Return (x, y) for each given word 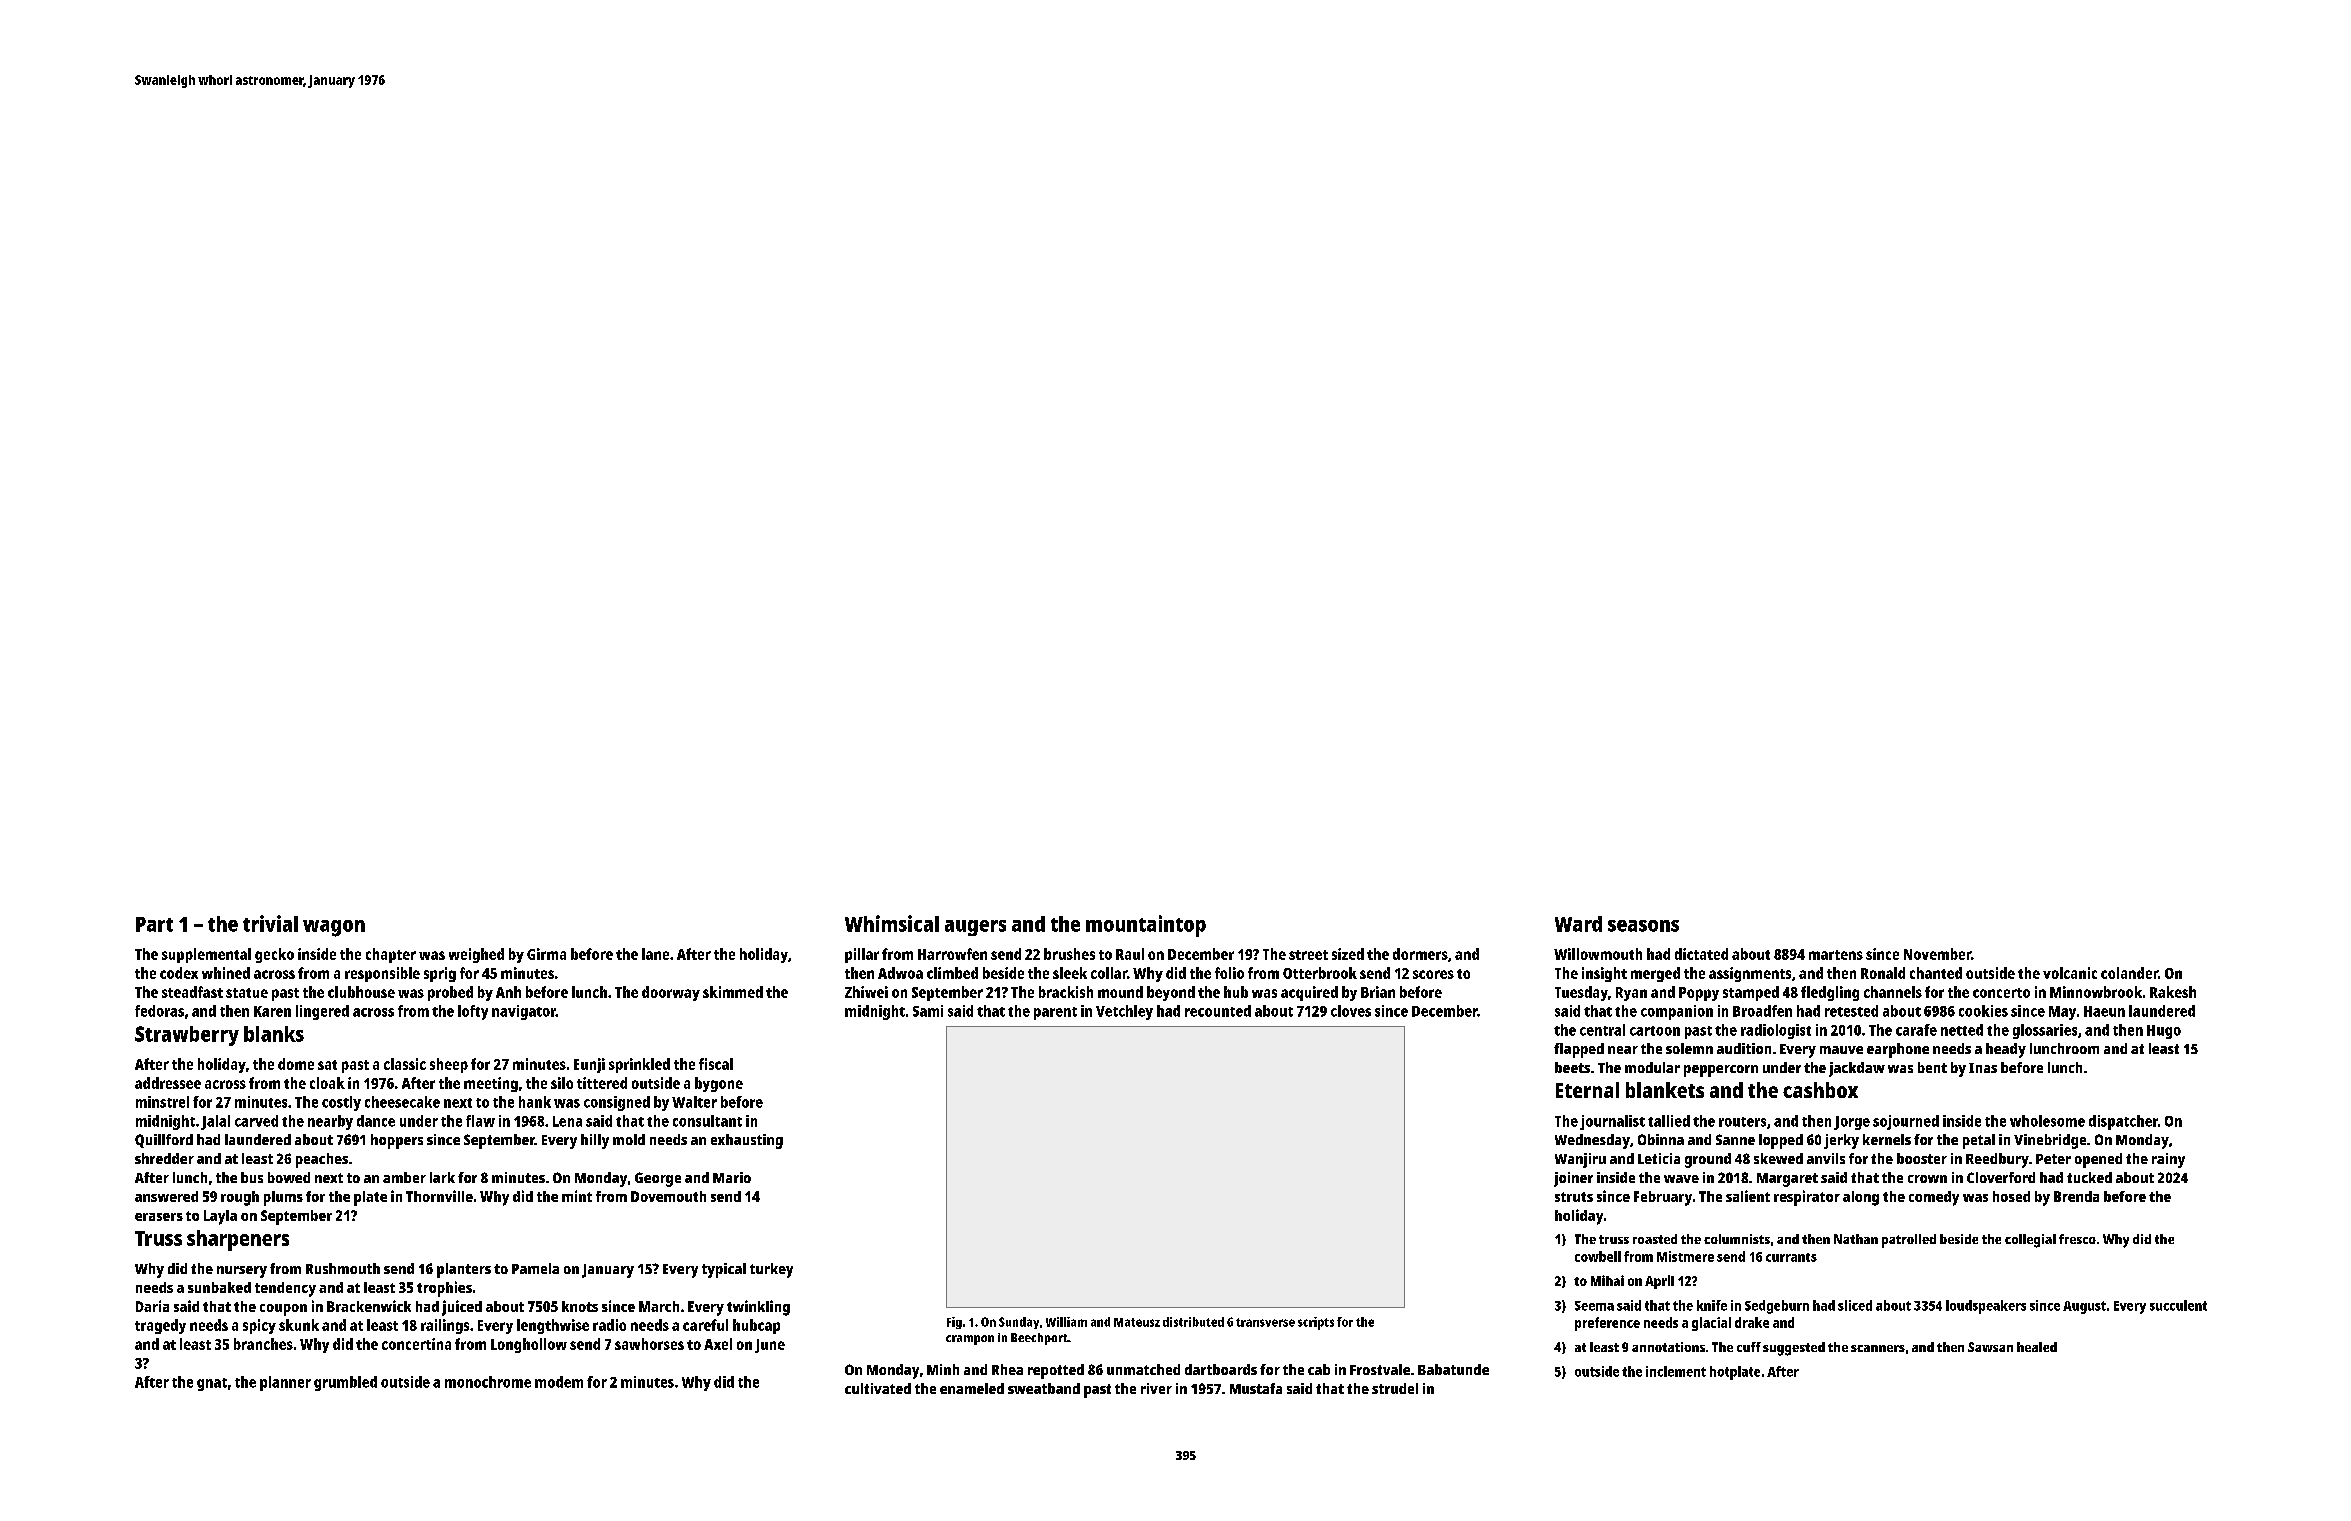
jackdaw (1857, 1069)
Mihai (1607, 1280)
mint (577, 1196)
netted (1962, 1030)
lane (655, 954)
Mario (732, 1177)
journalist (1612, 1122)
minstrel (162, 1102)
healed (2037, 1347)
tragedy (160, 1326)
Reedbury (1997, 1160)
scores (1433, 974)
